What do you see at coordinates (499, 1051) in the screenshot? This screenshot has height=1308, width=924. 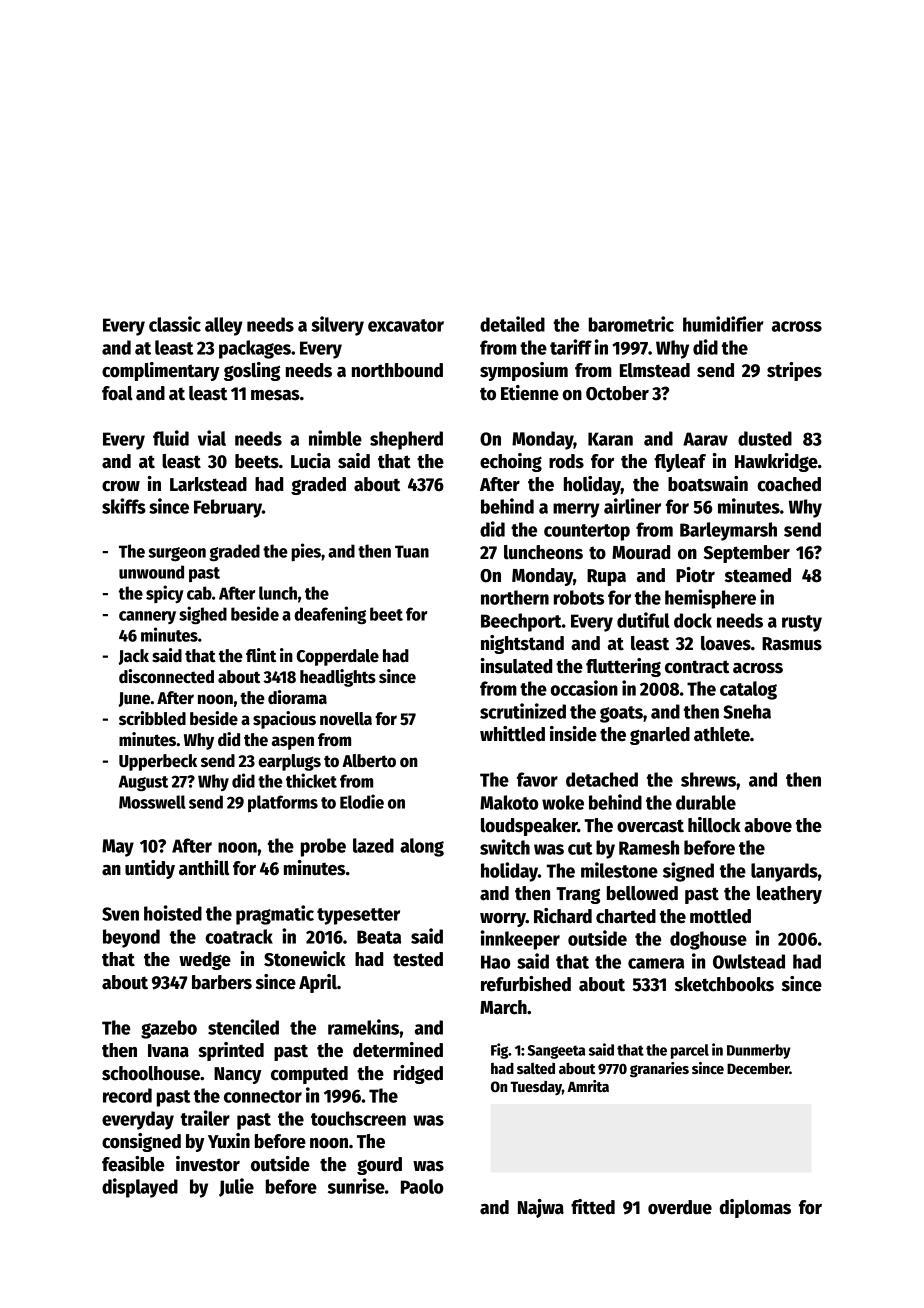 I see `Fig` at bounding box center [499, 1051].
